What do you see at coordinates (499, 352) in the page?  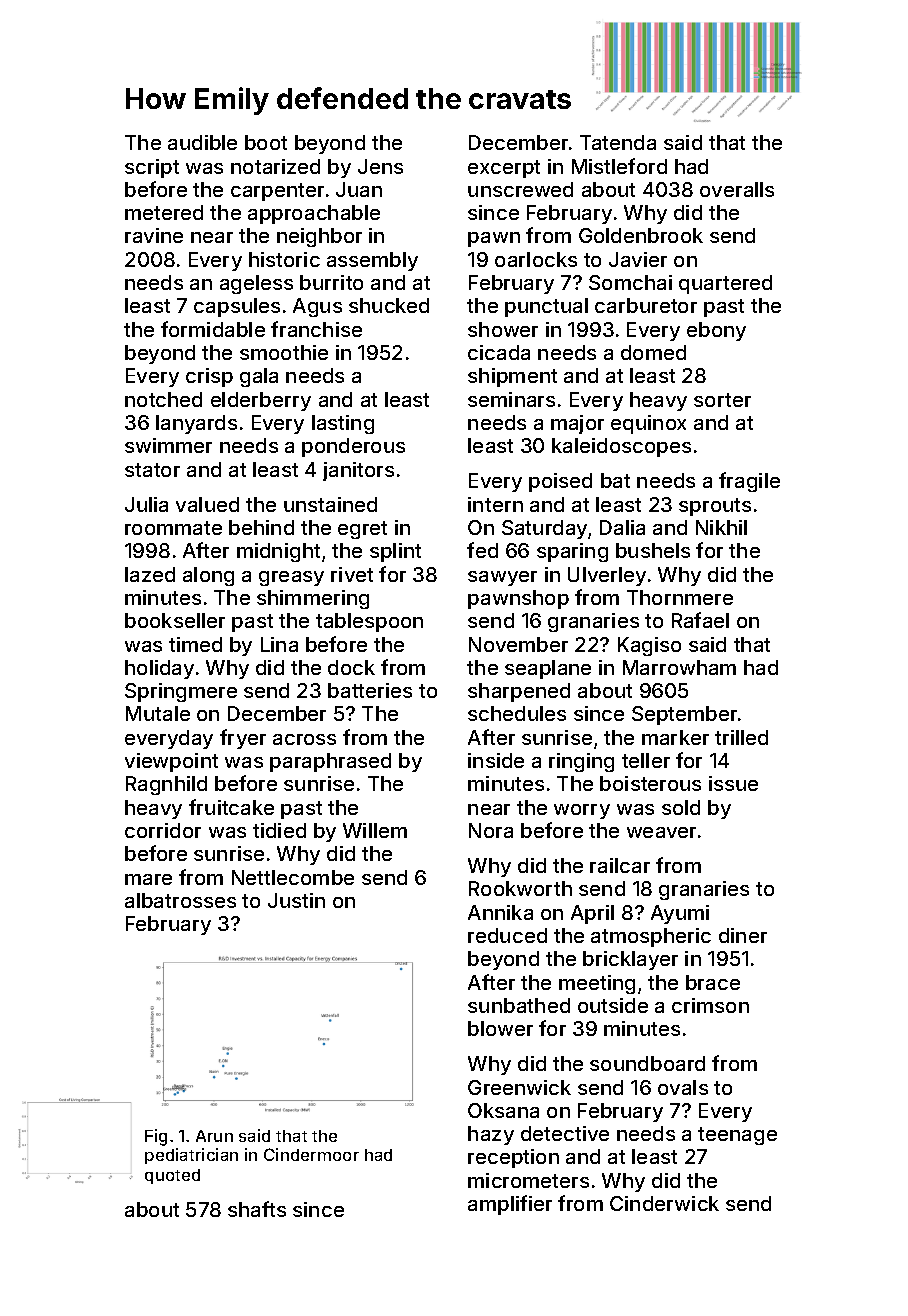 I see `cicada` at bounding box center [499, 352].
